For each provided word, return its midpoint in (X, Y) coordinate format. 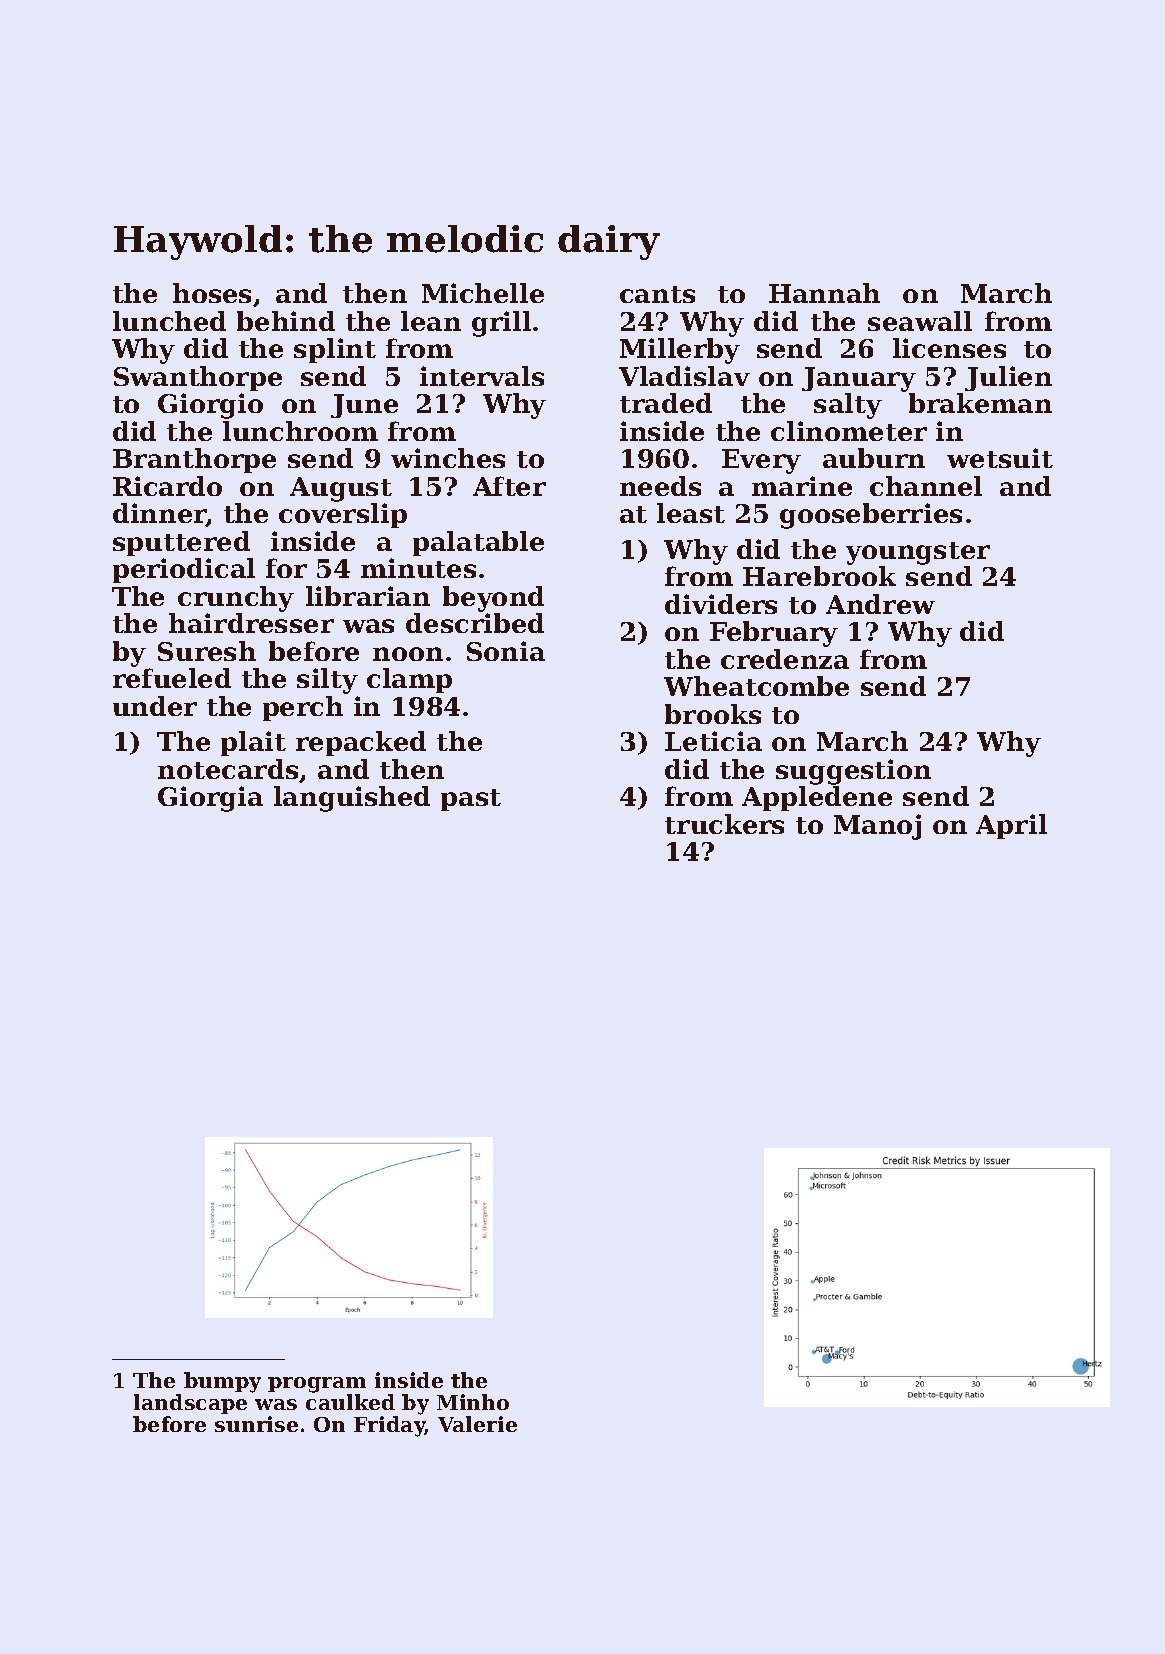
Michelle (483, 293)
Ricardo (167, 486)
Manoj (877, 827)
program (317, 1385)
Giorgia (210, 799)
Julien (1008, 378)
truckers (724, 824)
